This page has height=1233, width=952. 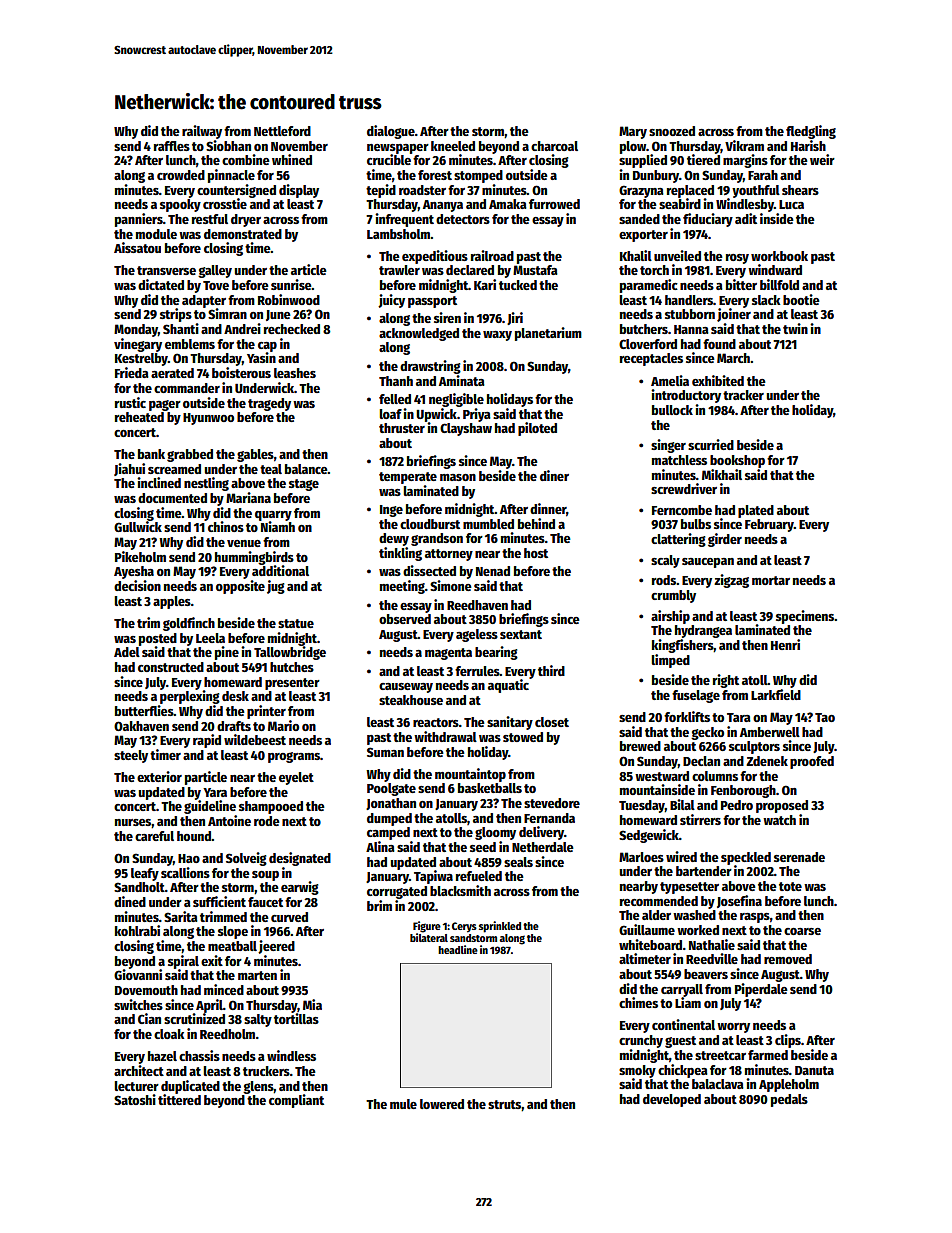 What do you see at coordinates (391, 132) in the page?
I see `dialogue` at bounding box center [391, 132].
